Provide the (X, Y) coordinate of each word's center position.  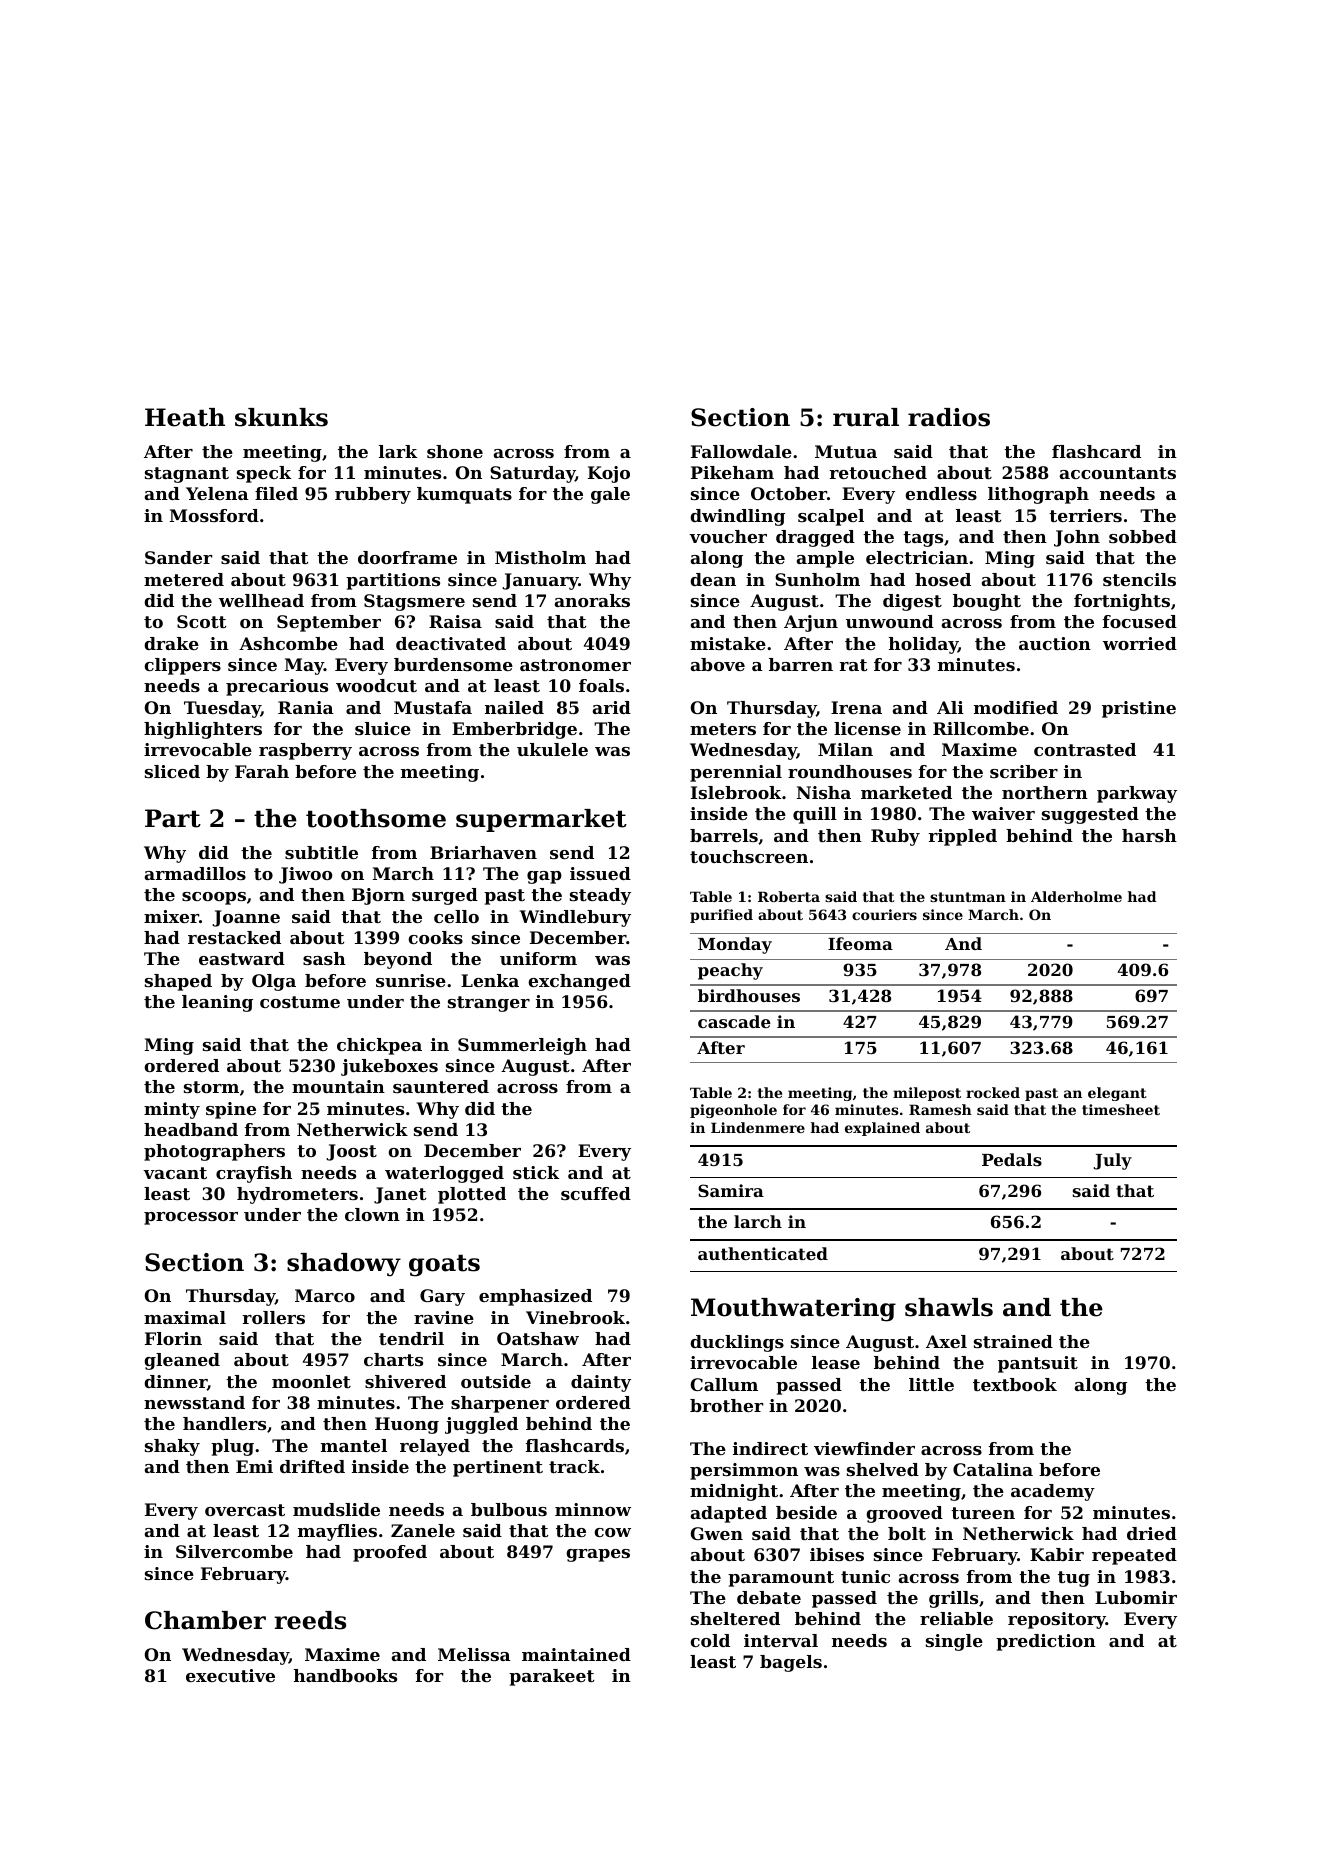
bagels (791, 1663)
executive (230, 1675)
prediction (1046, 1642)
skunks (281, 417)
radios (949, 417)
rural (866, 417)
